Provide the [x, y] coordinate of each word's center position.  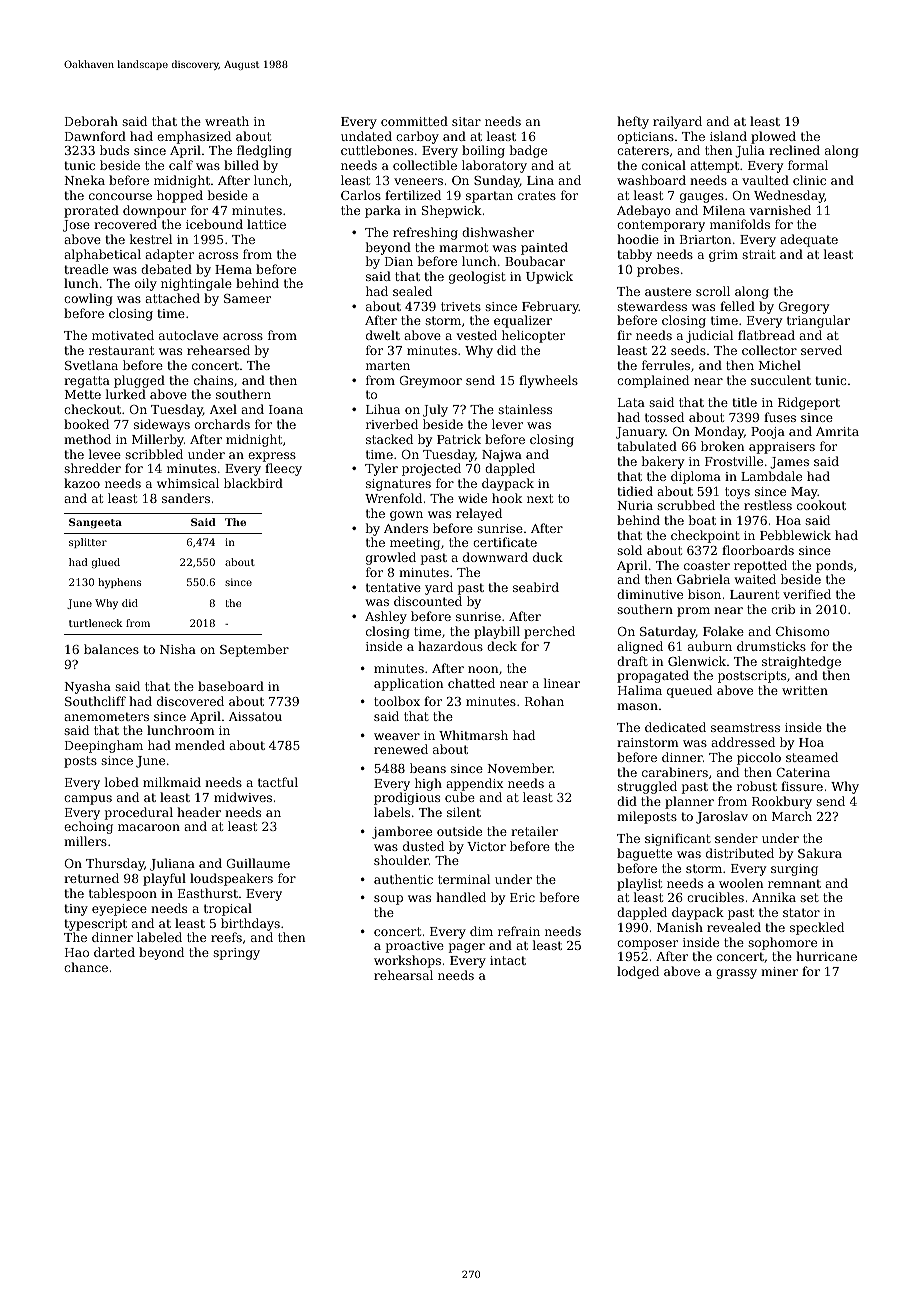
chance [86, 967]
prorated [91, 211]
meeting [415, 544]
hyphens [119, 583]
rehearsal [403, 975]
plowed [773, 137]
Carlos [361, 195]
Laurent [754, 594]
